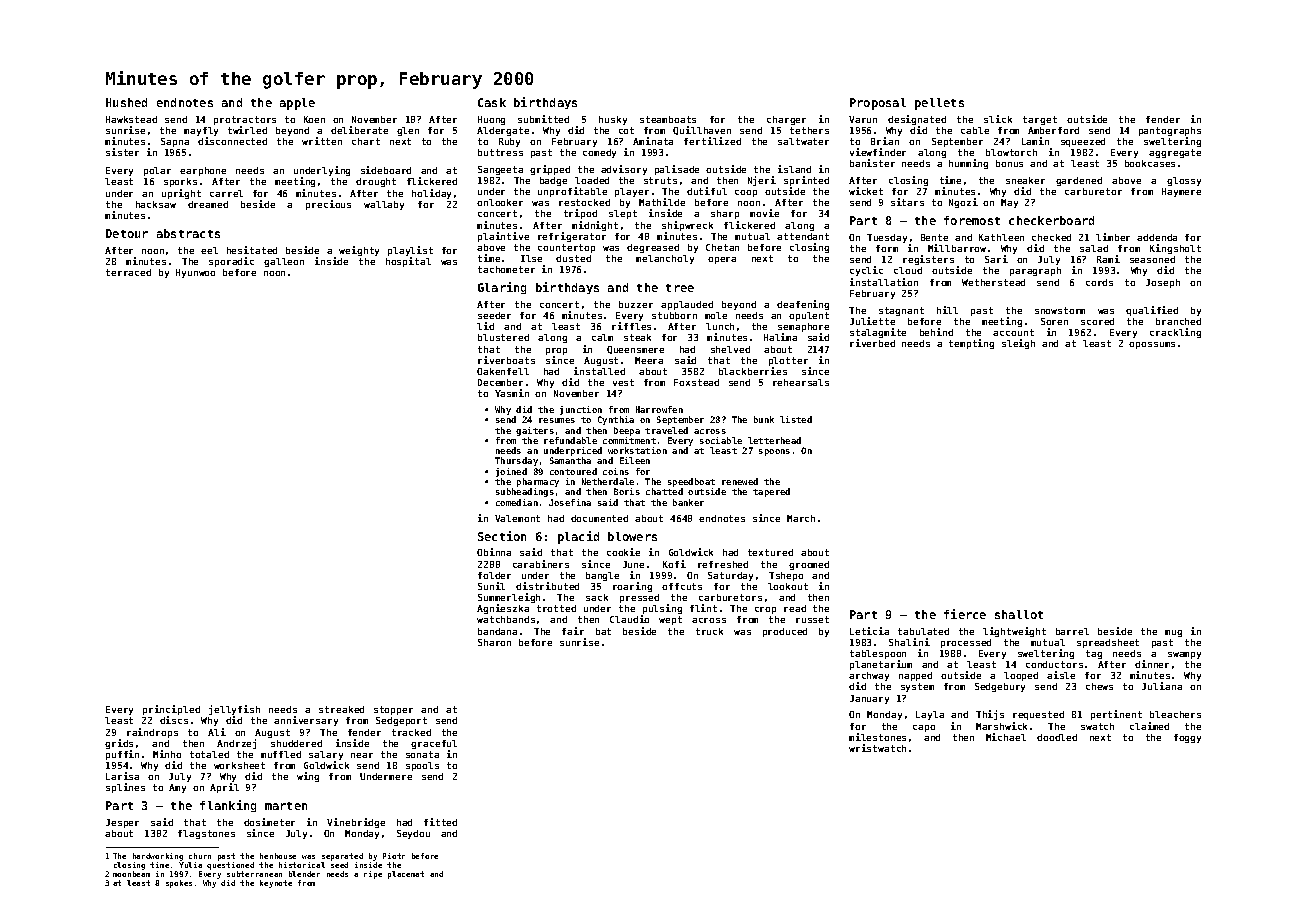  Describe the element at coordinates (491, 586) in the screenshot. I see `Sunil` at that location.
